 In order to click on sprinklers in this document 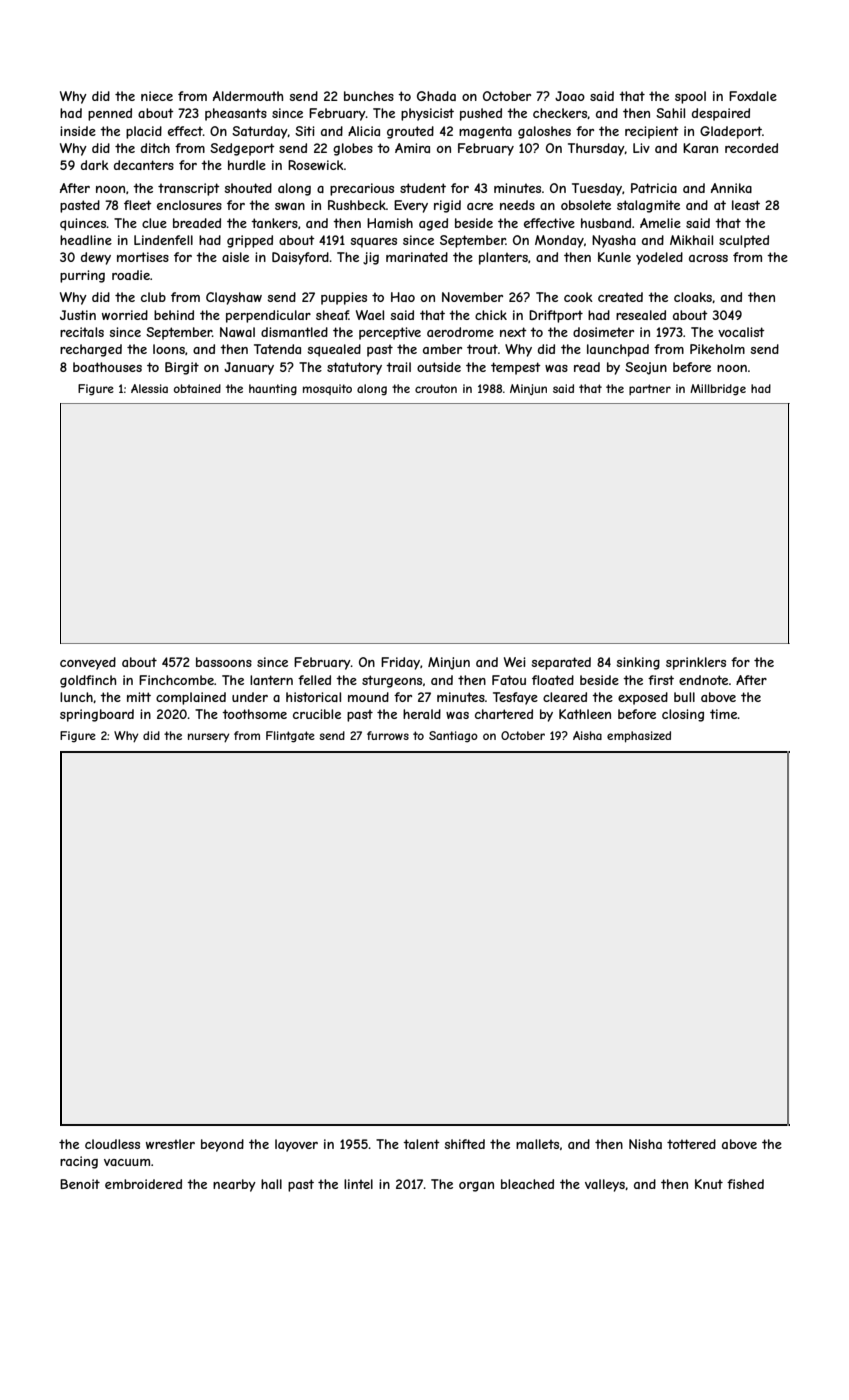, I will do `click(696, 663)`.
